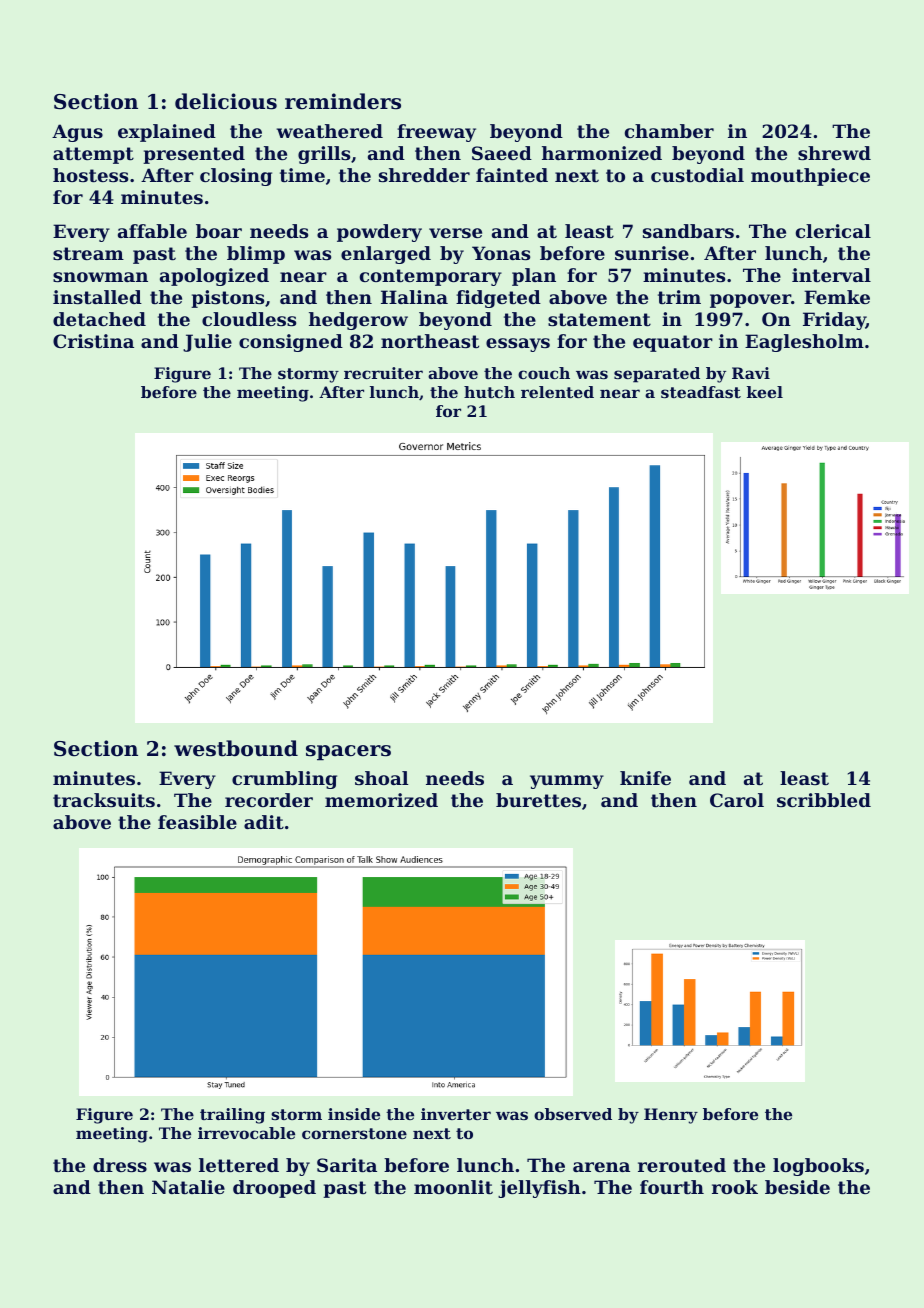 Image resolution: width=924 pixels, height=1308 pixels. What do you see at coordinates (701, 392) in the screenshot?
I see `steadfast` at bounding box center [701, 392].
